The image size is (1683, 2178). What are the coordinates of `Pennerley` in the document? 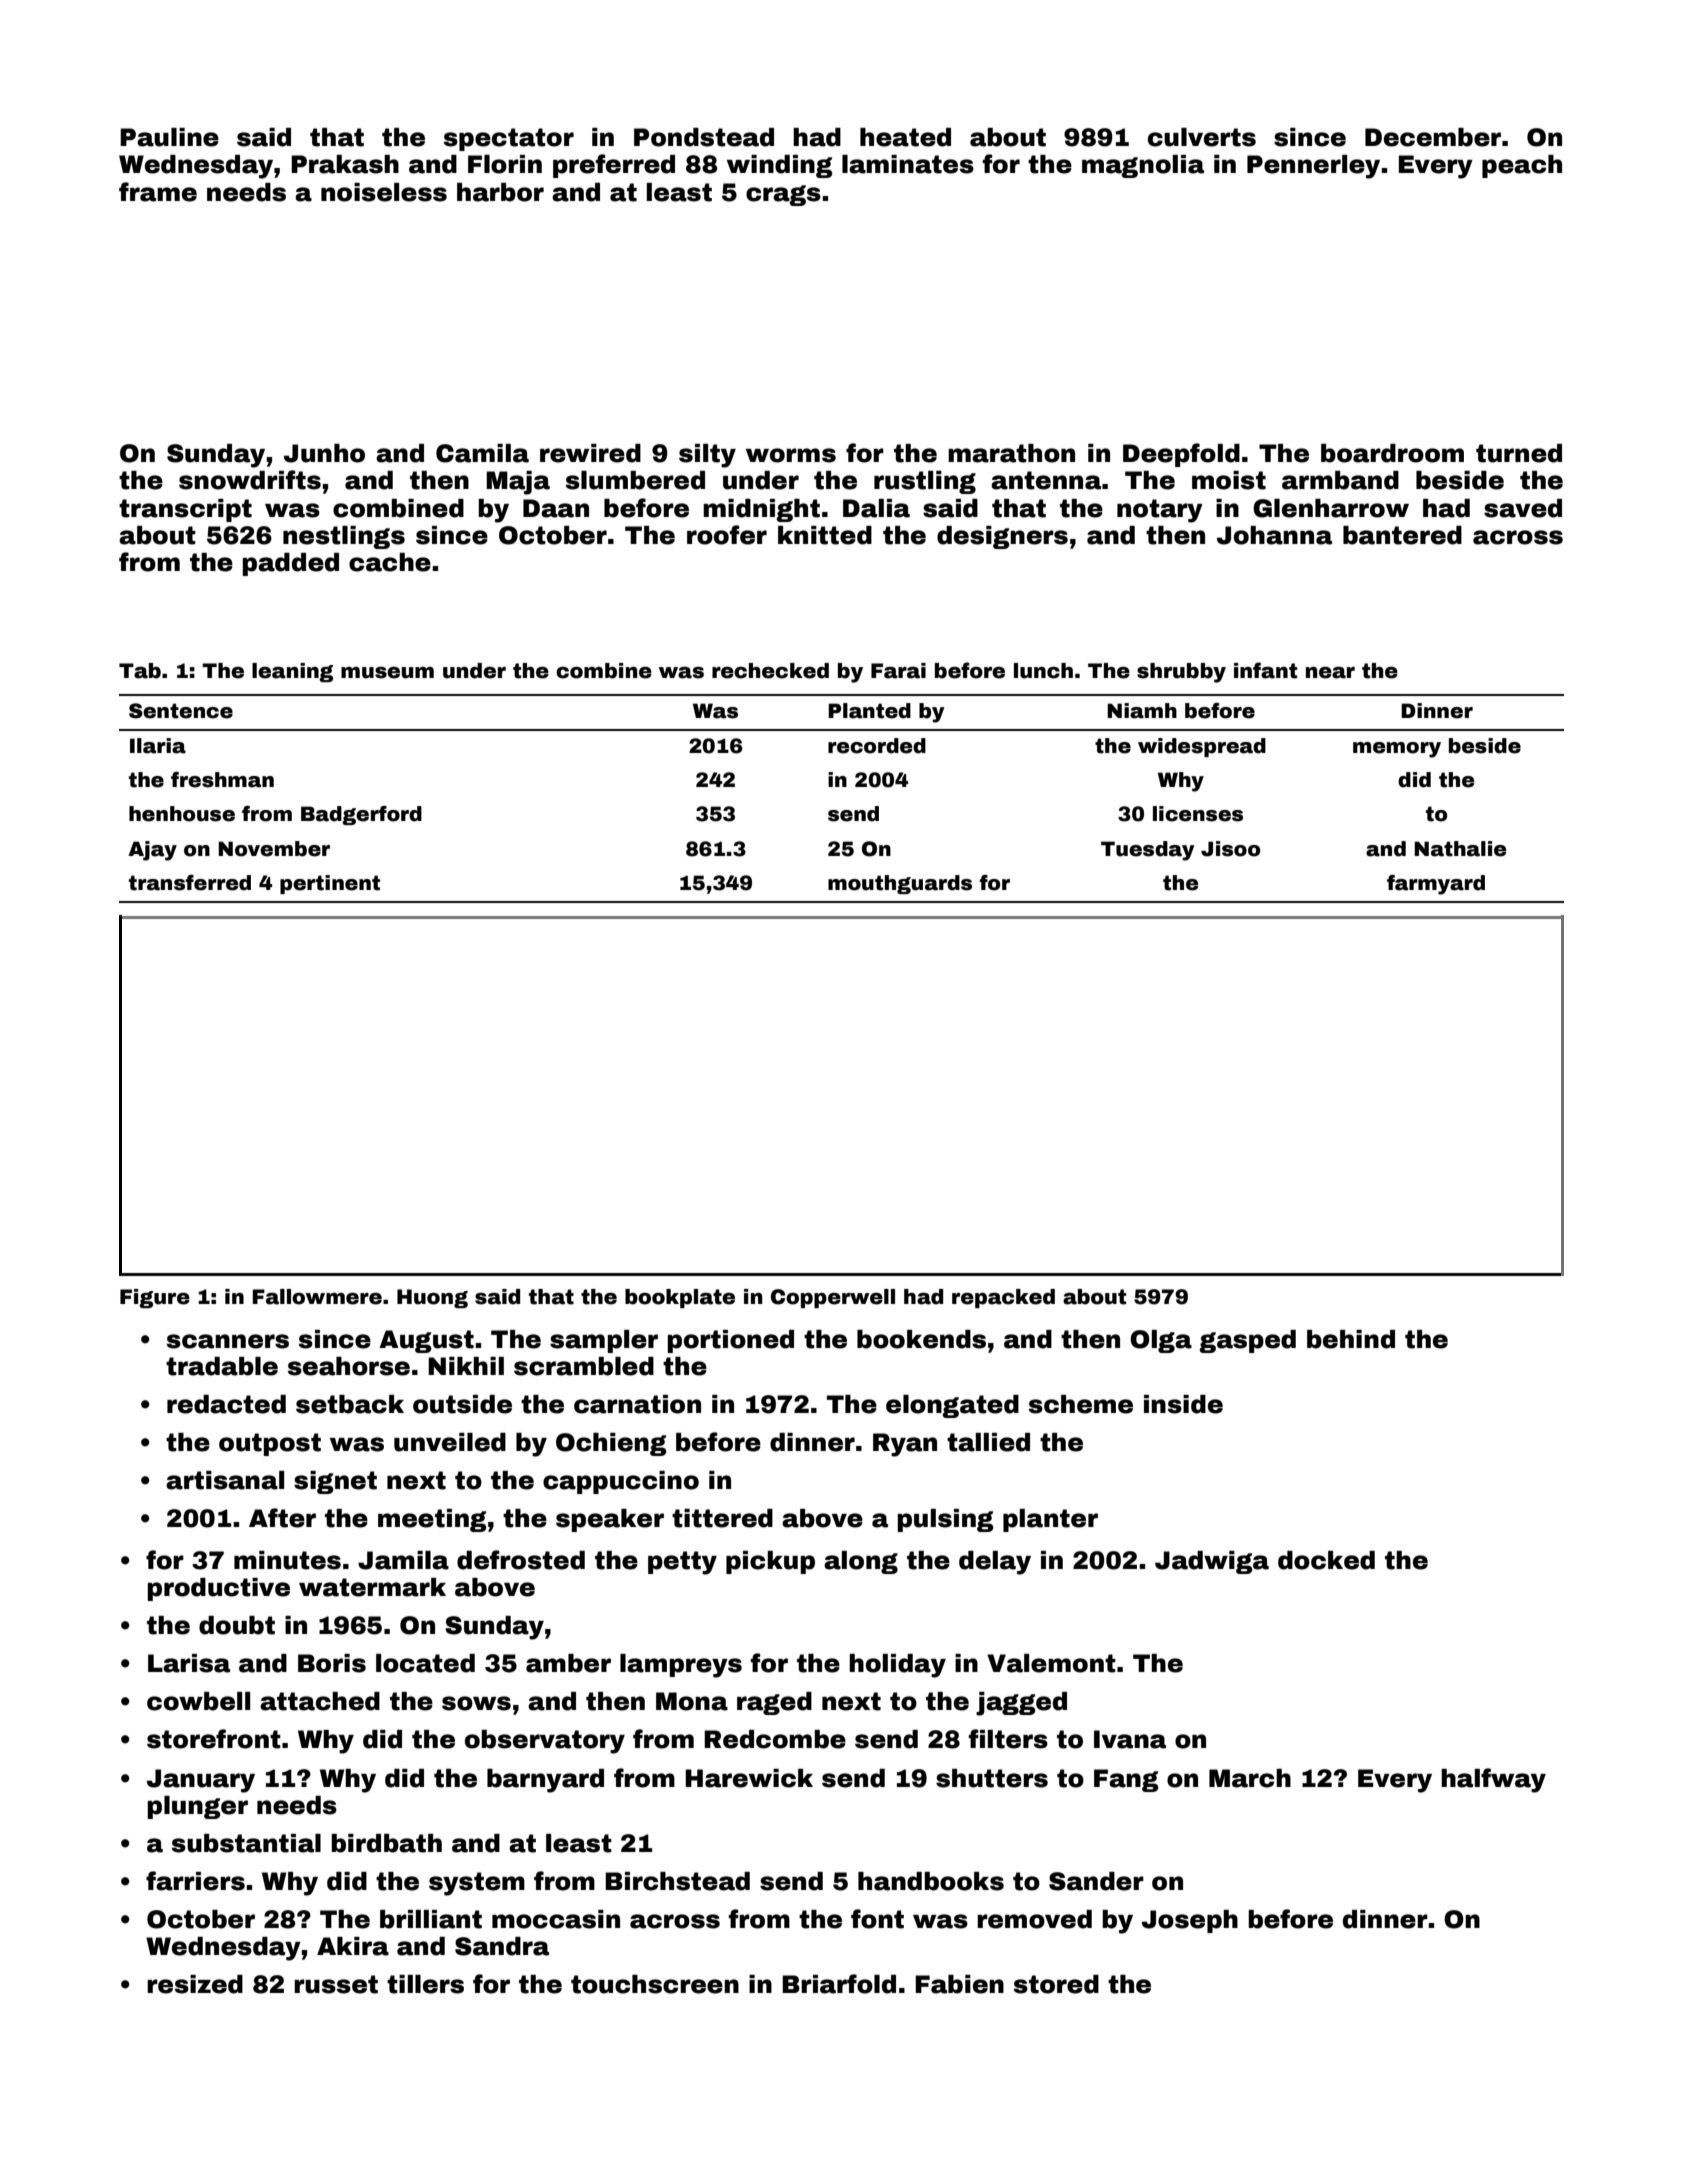 It's located at (1313, 167).
